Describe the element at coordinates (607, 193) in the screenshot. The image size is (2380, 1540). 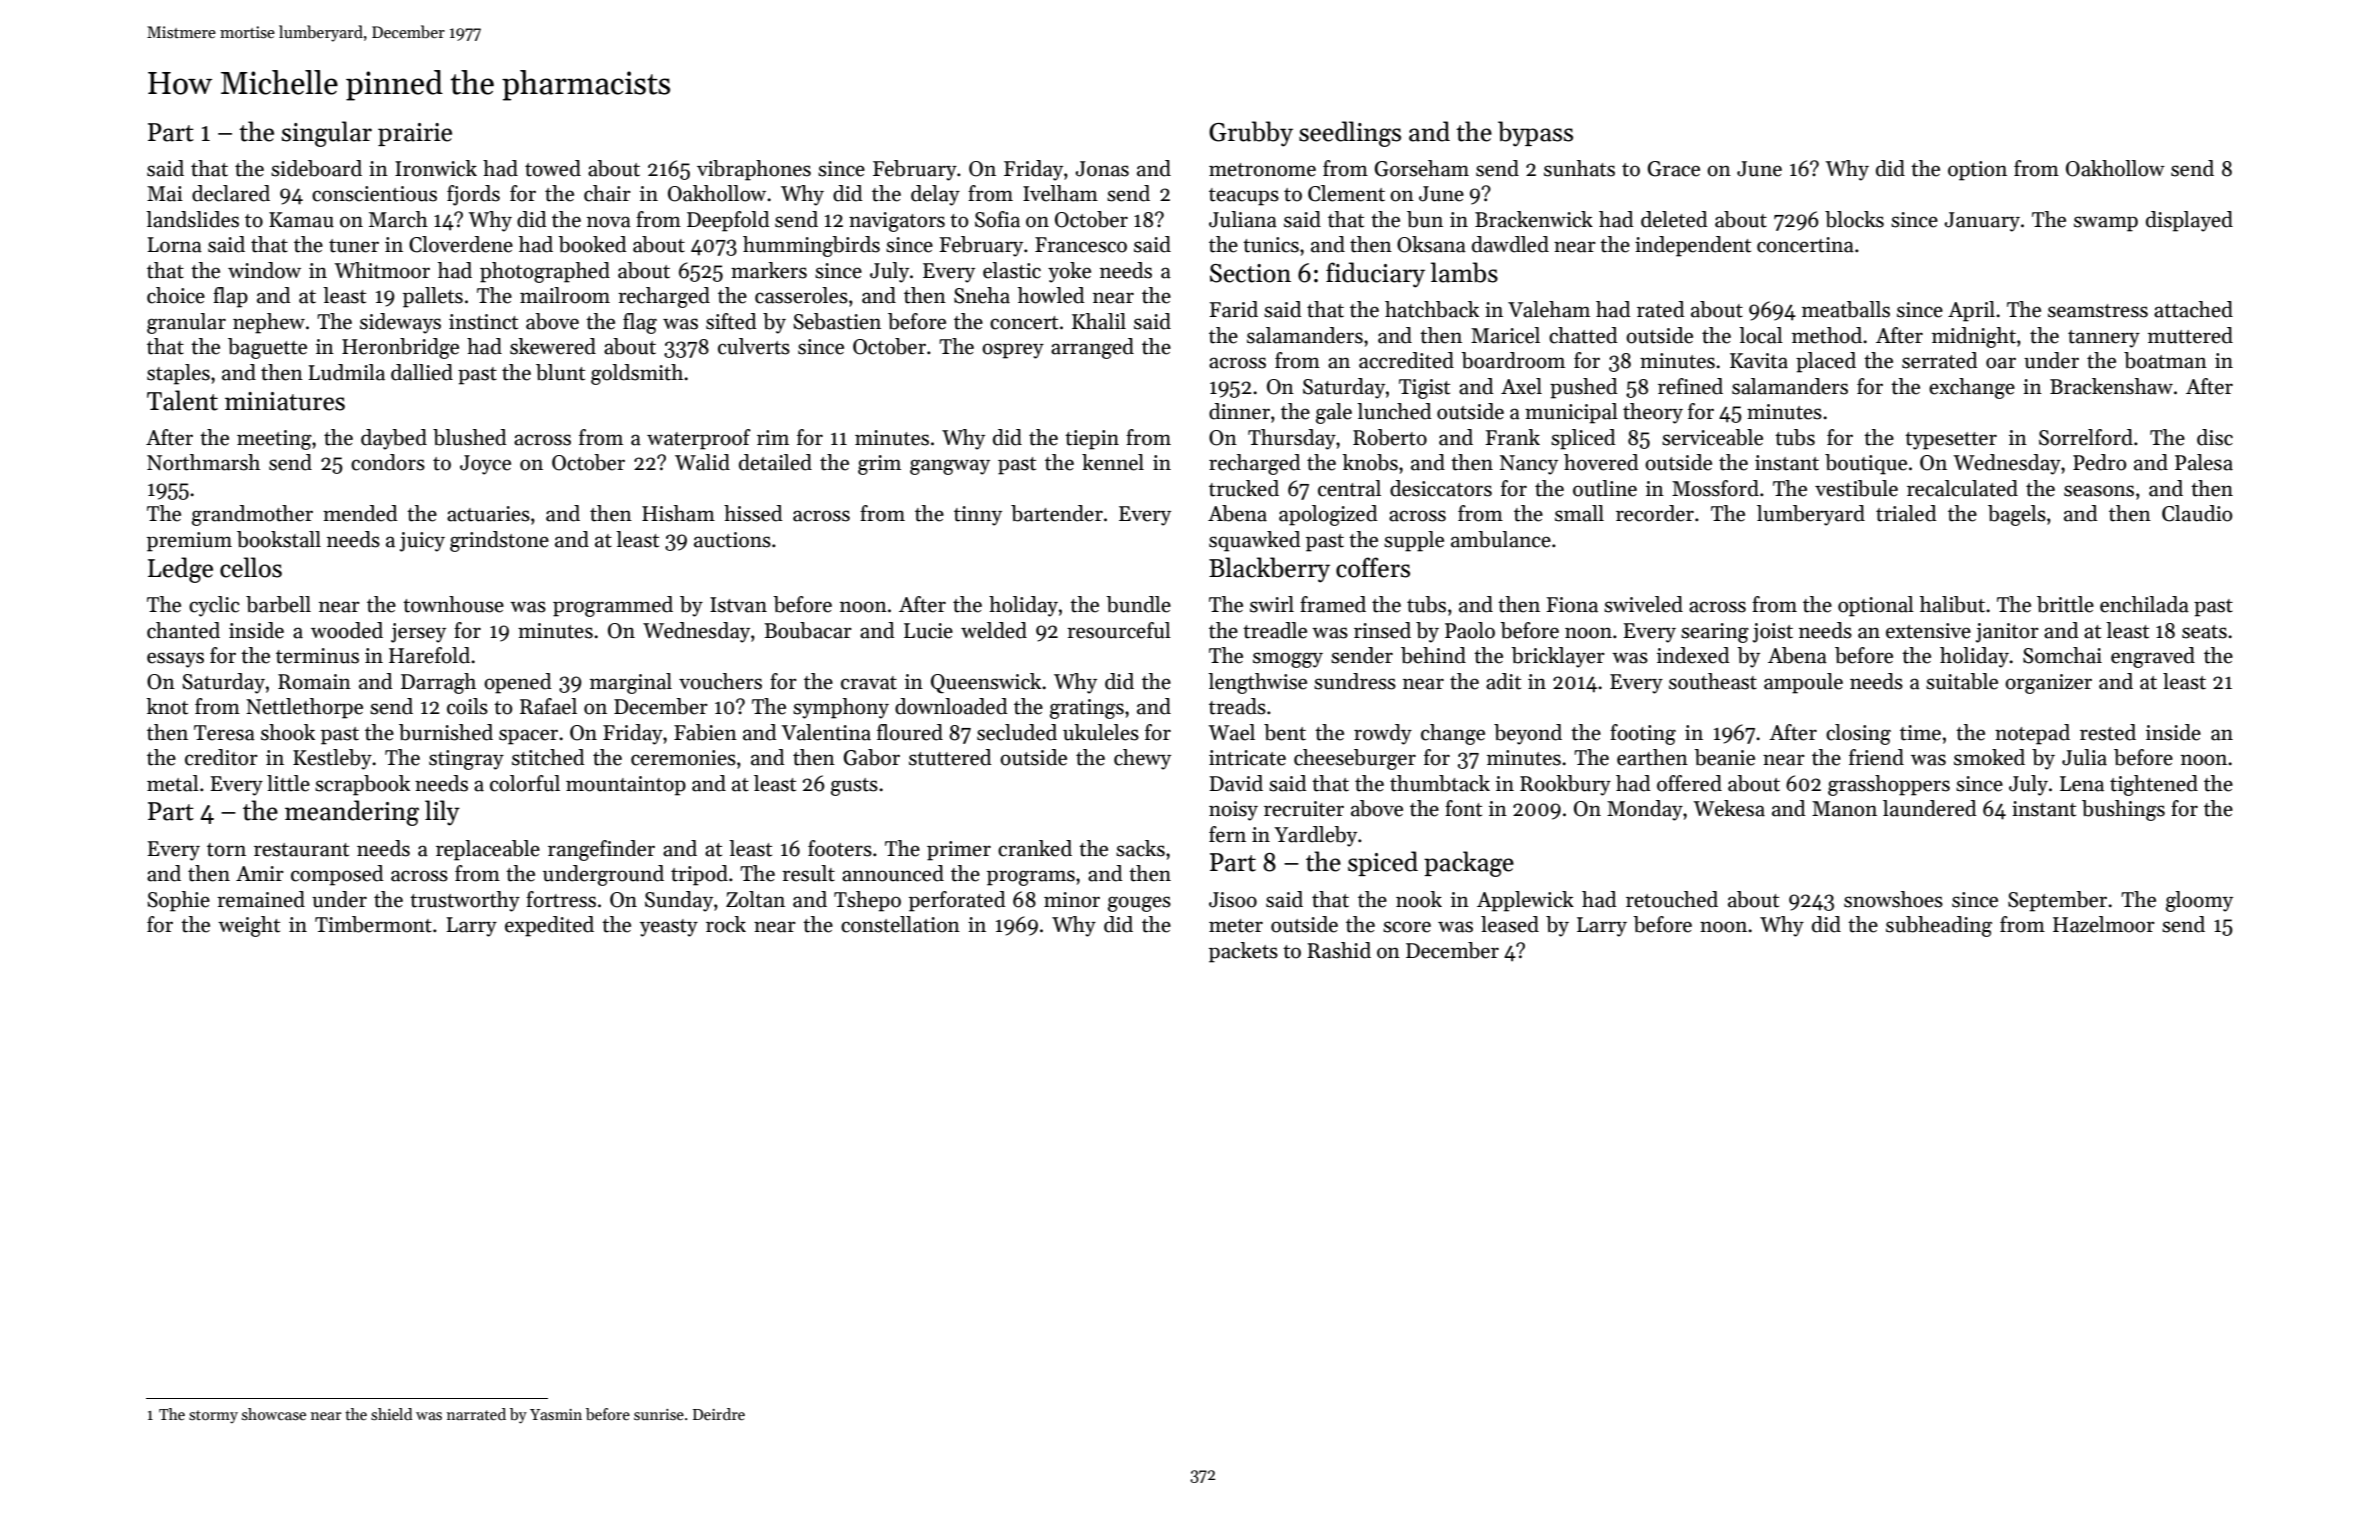
I see `chair` at that location.
